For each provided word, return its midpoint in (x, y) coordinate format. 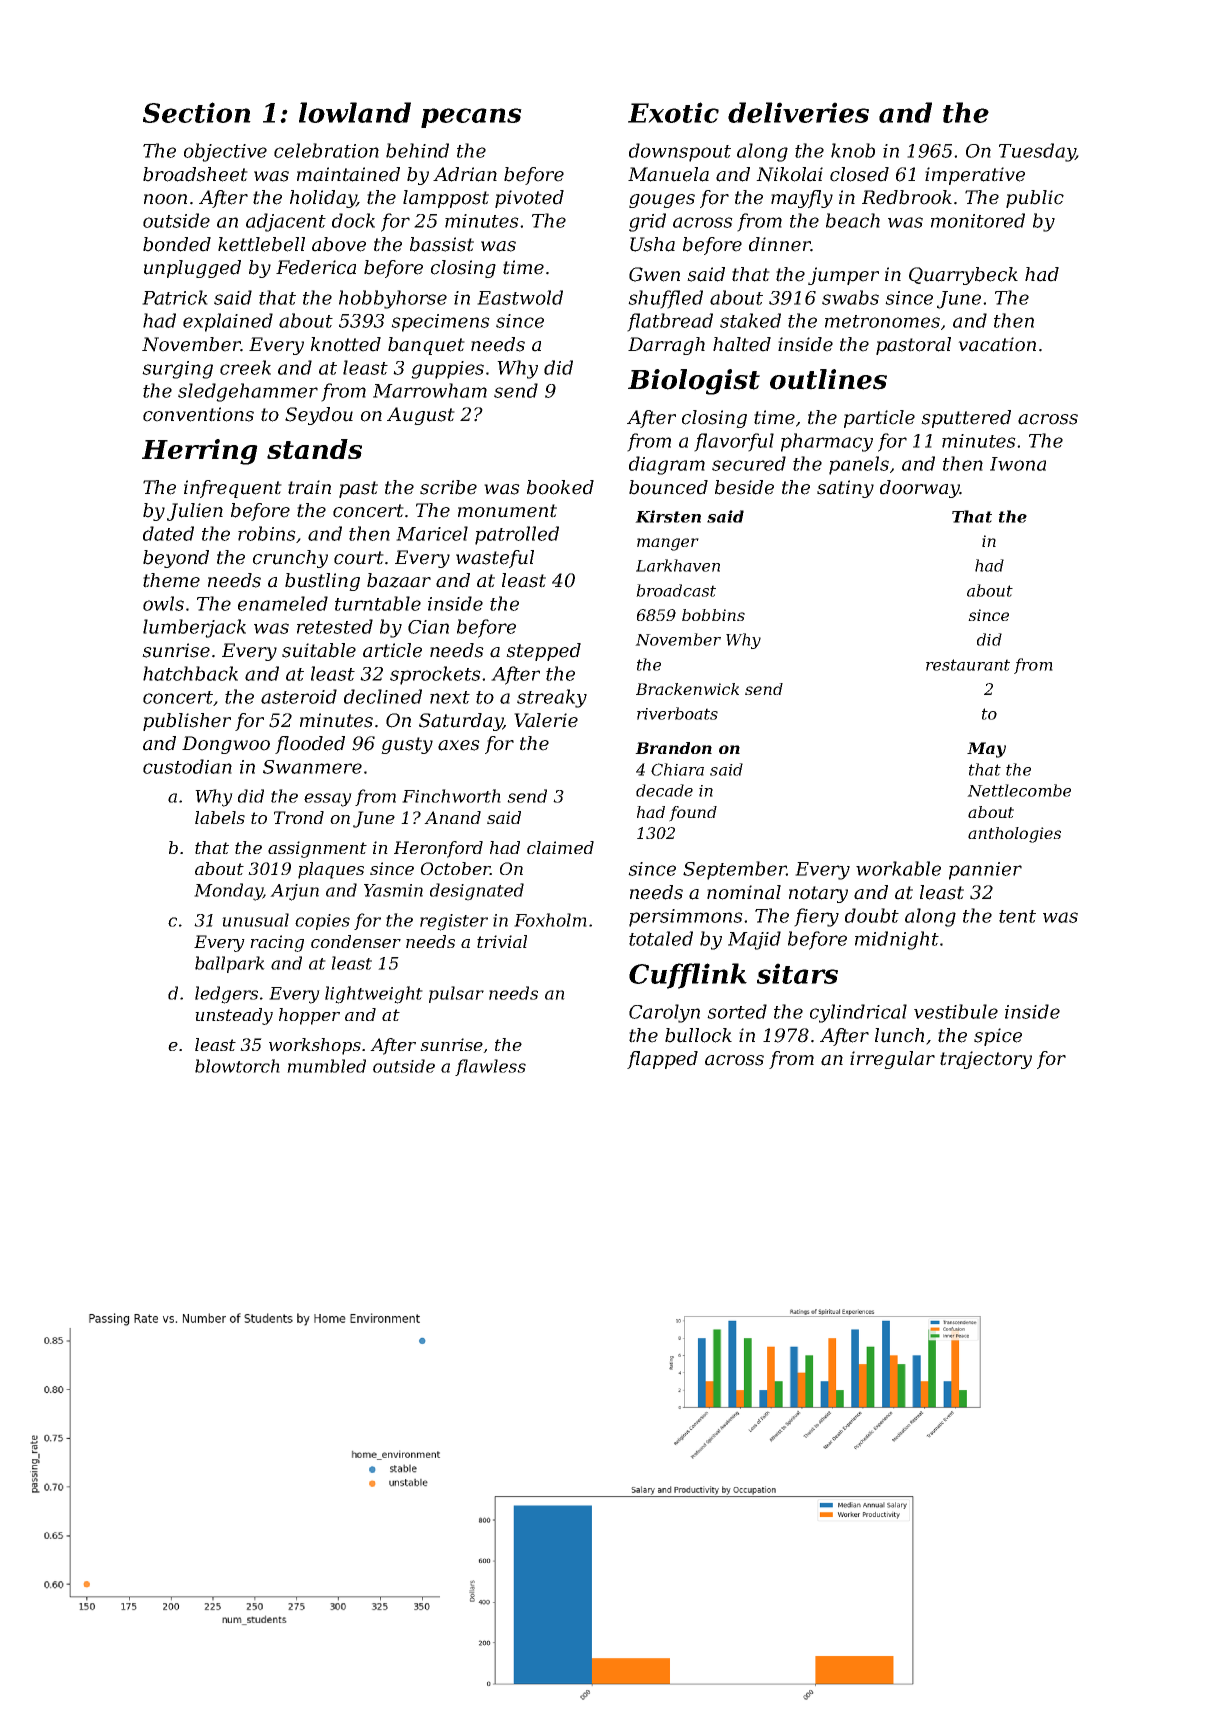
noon (165, 199)
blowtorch (237, 1066)
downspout (680, 152)
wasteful (495, 559)
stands (314, 449)
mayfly (802, 199)
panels (859, 465)
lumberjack (194, 628)
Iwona (1018, 464)
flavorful (734, 442)
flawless (490, 1067)
